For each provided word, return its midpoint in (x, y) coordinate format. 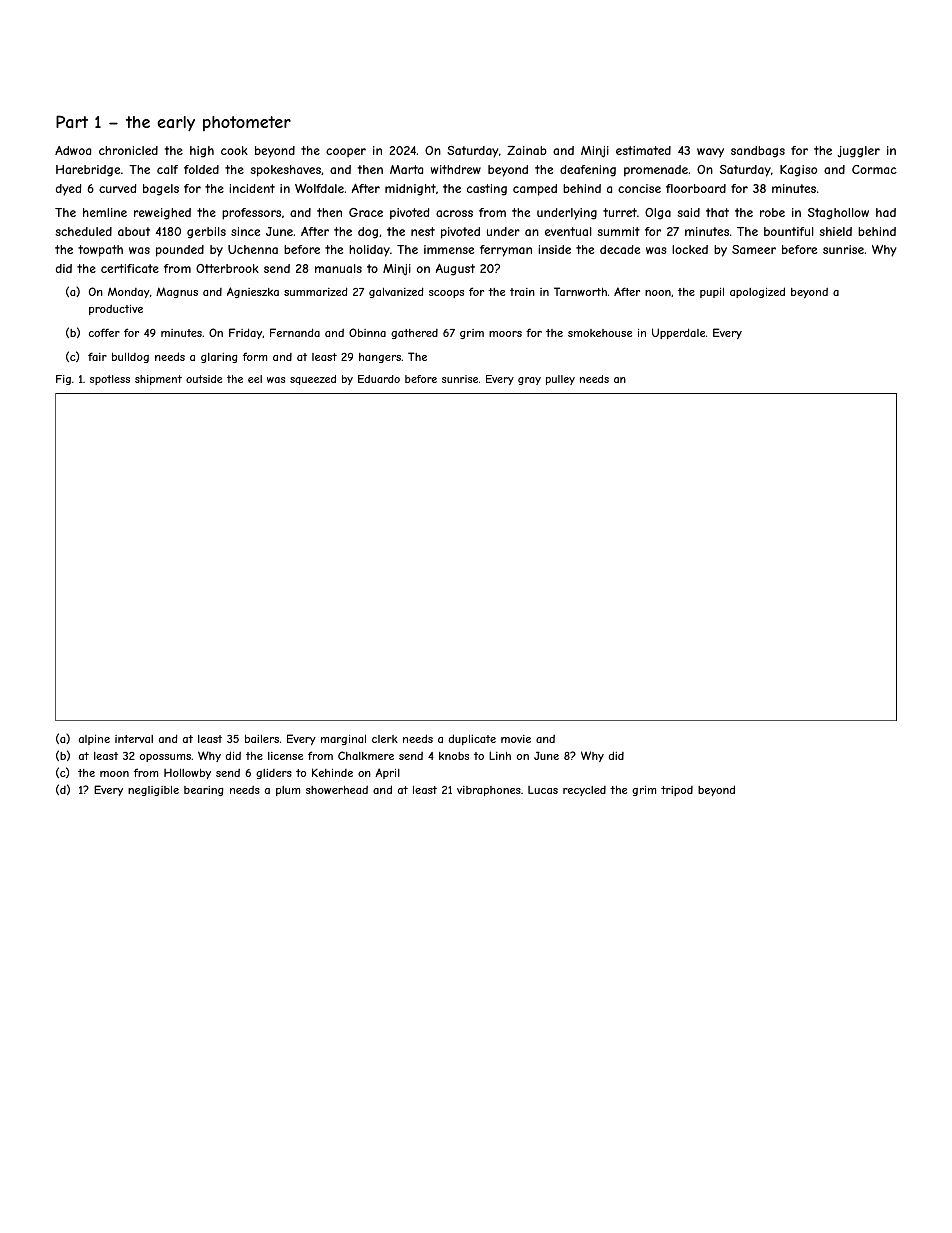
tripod (677, 791)
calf (167, 169)
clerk (385, 739)
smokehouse (600, 333)
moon (114, 774)
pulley (560, 380)
